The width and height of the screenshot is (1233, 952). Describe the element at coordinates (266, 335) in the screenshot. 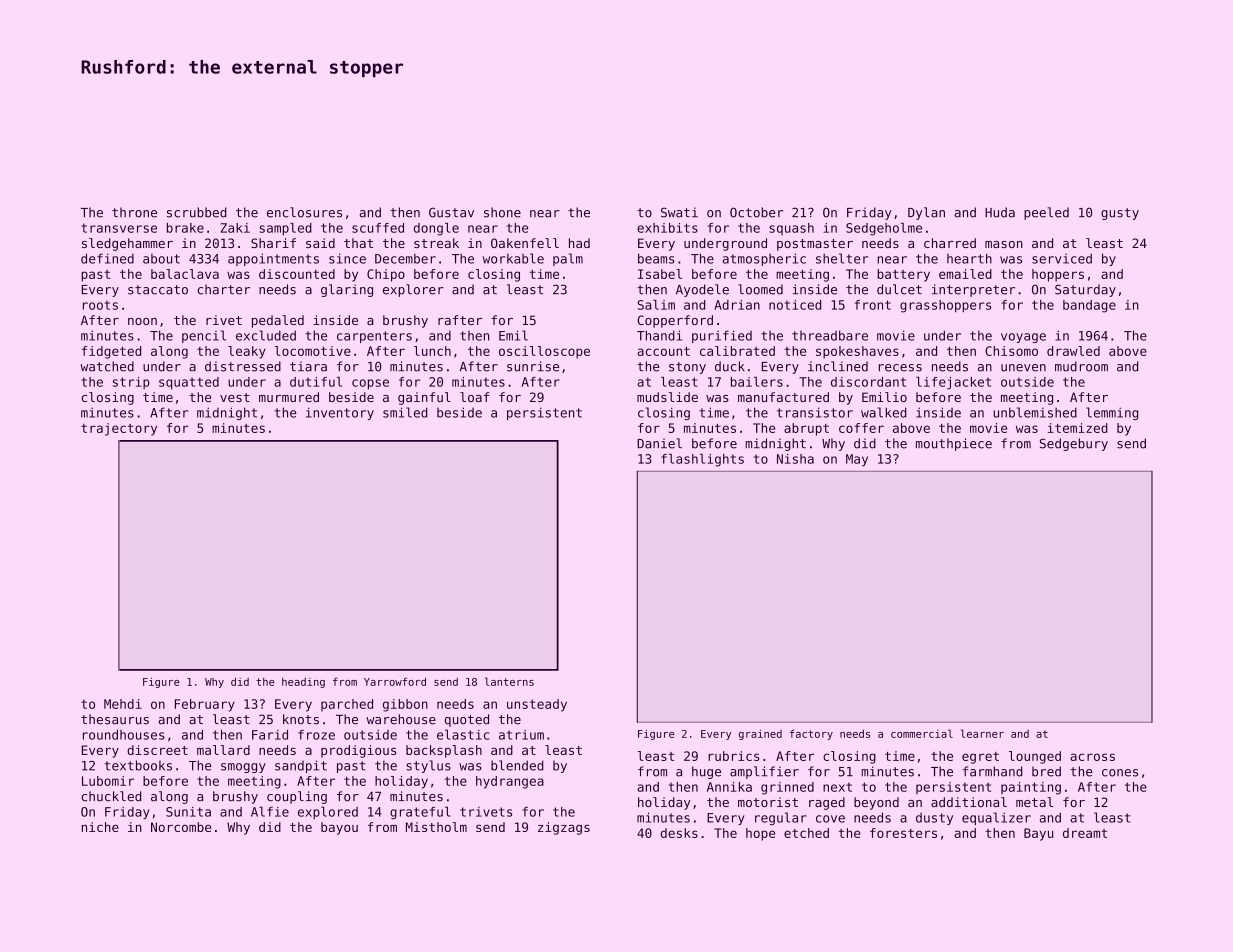

I see `excluded` at that location.
